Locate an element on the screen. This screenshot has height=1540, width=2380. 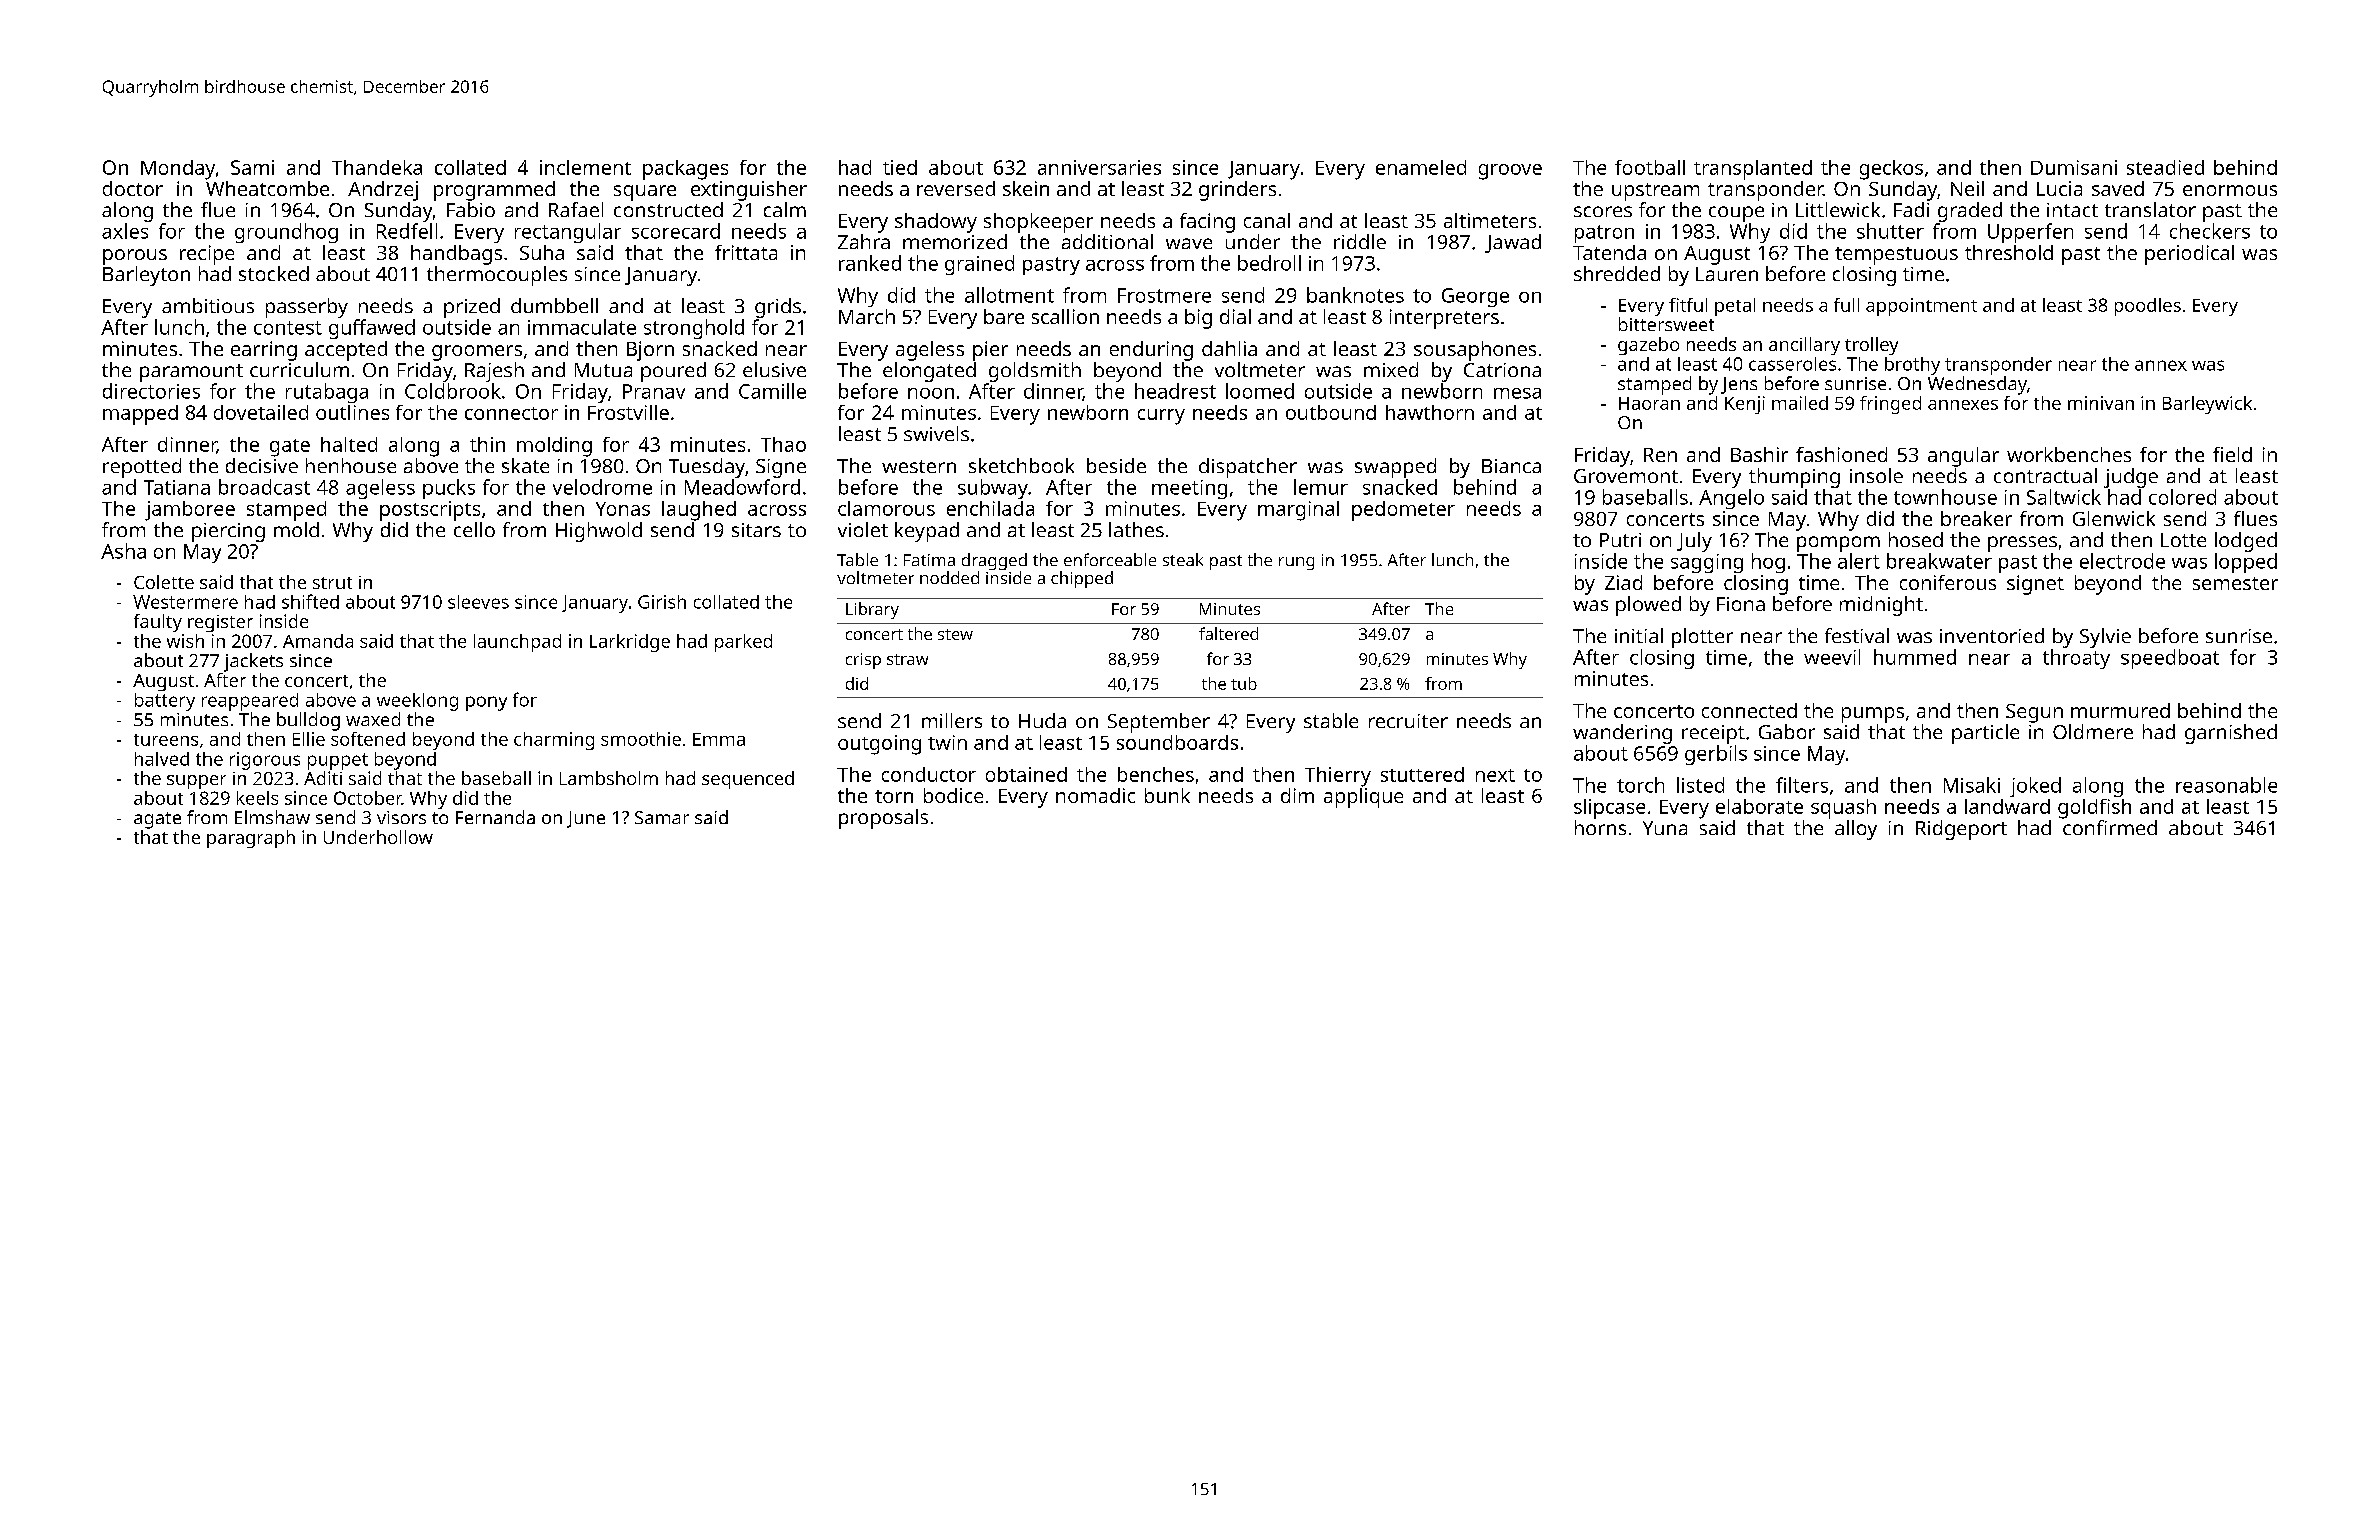
pony is located at coordinates (486, 703).
